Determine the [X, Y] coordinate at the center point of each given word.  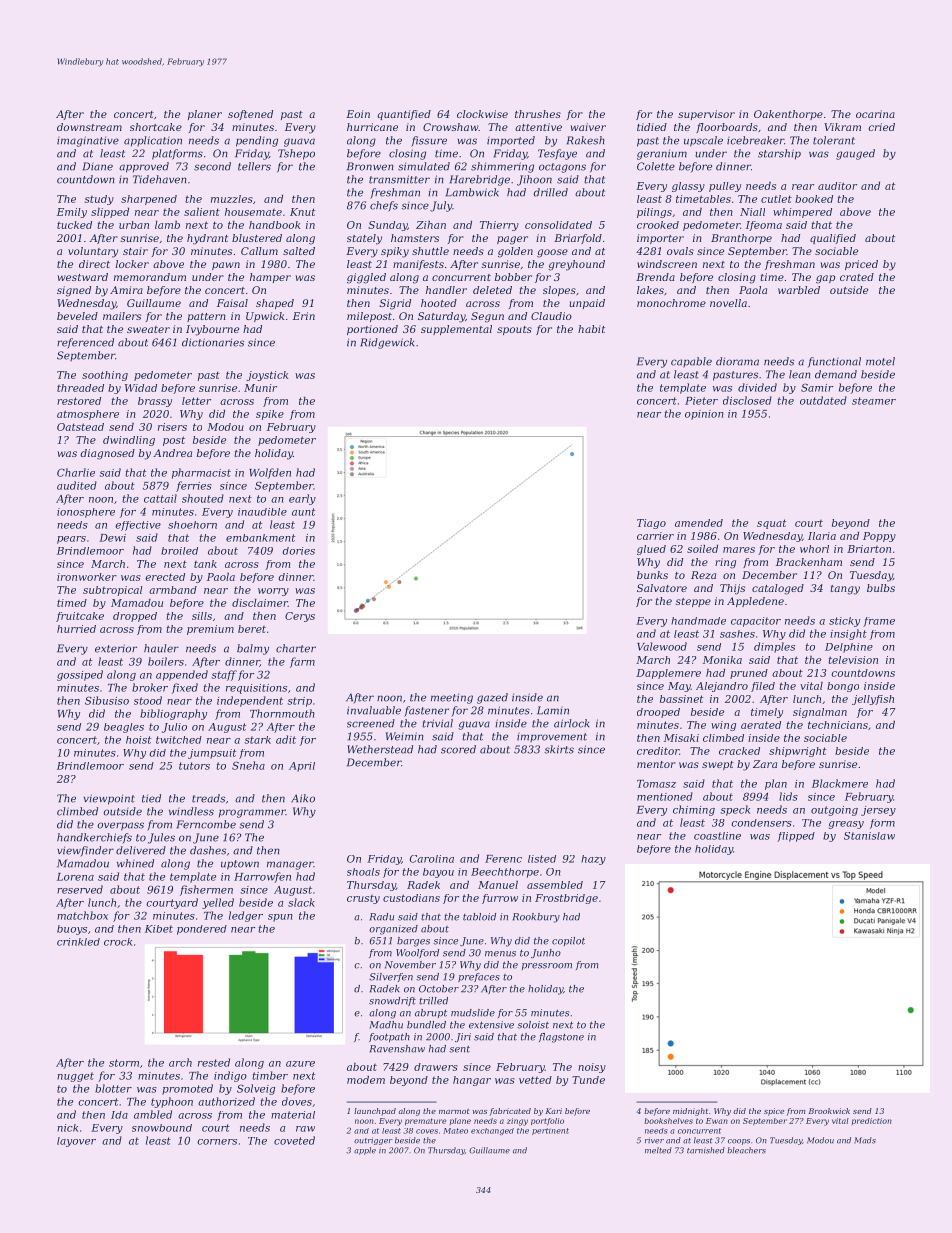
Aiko [303, 798]
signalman [820, 713]
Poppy [879, 537]
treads [208, 798]
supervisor [706, 115]
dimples [774, 647]
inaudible [262, 512]
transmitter [399, 179]
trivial [437, 723]
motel [880, 361]
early [302, 499]
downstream [89, 127]
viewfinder [85, 851]
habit [591, 329]
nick [67, 1128]
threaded [80, 388]
